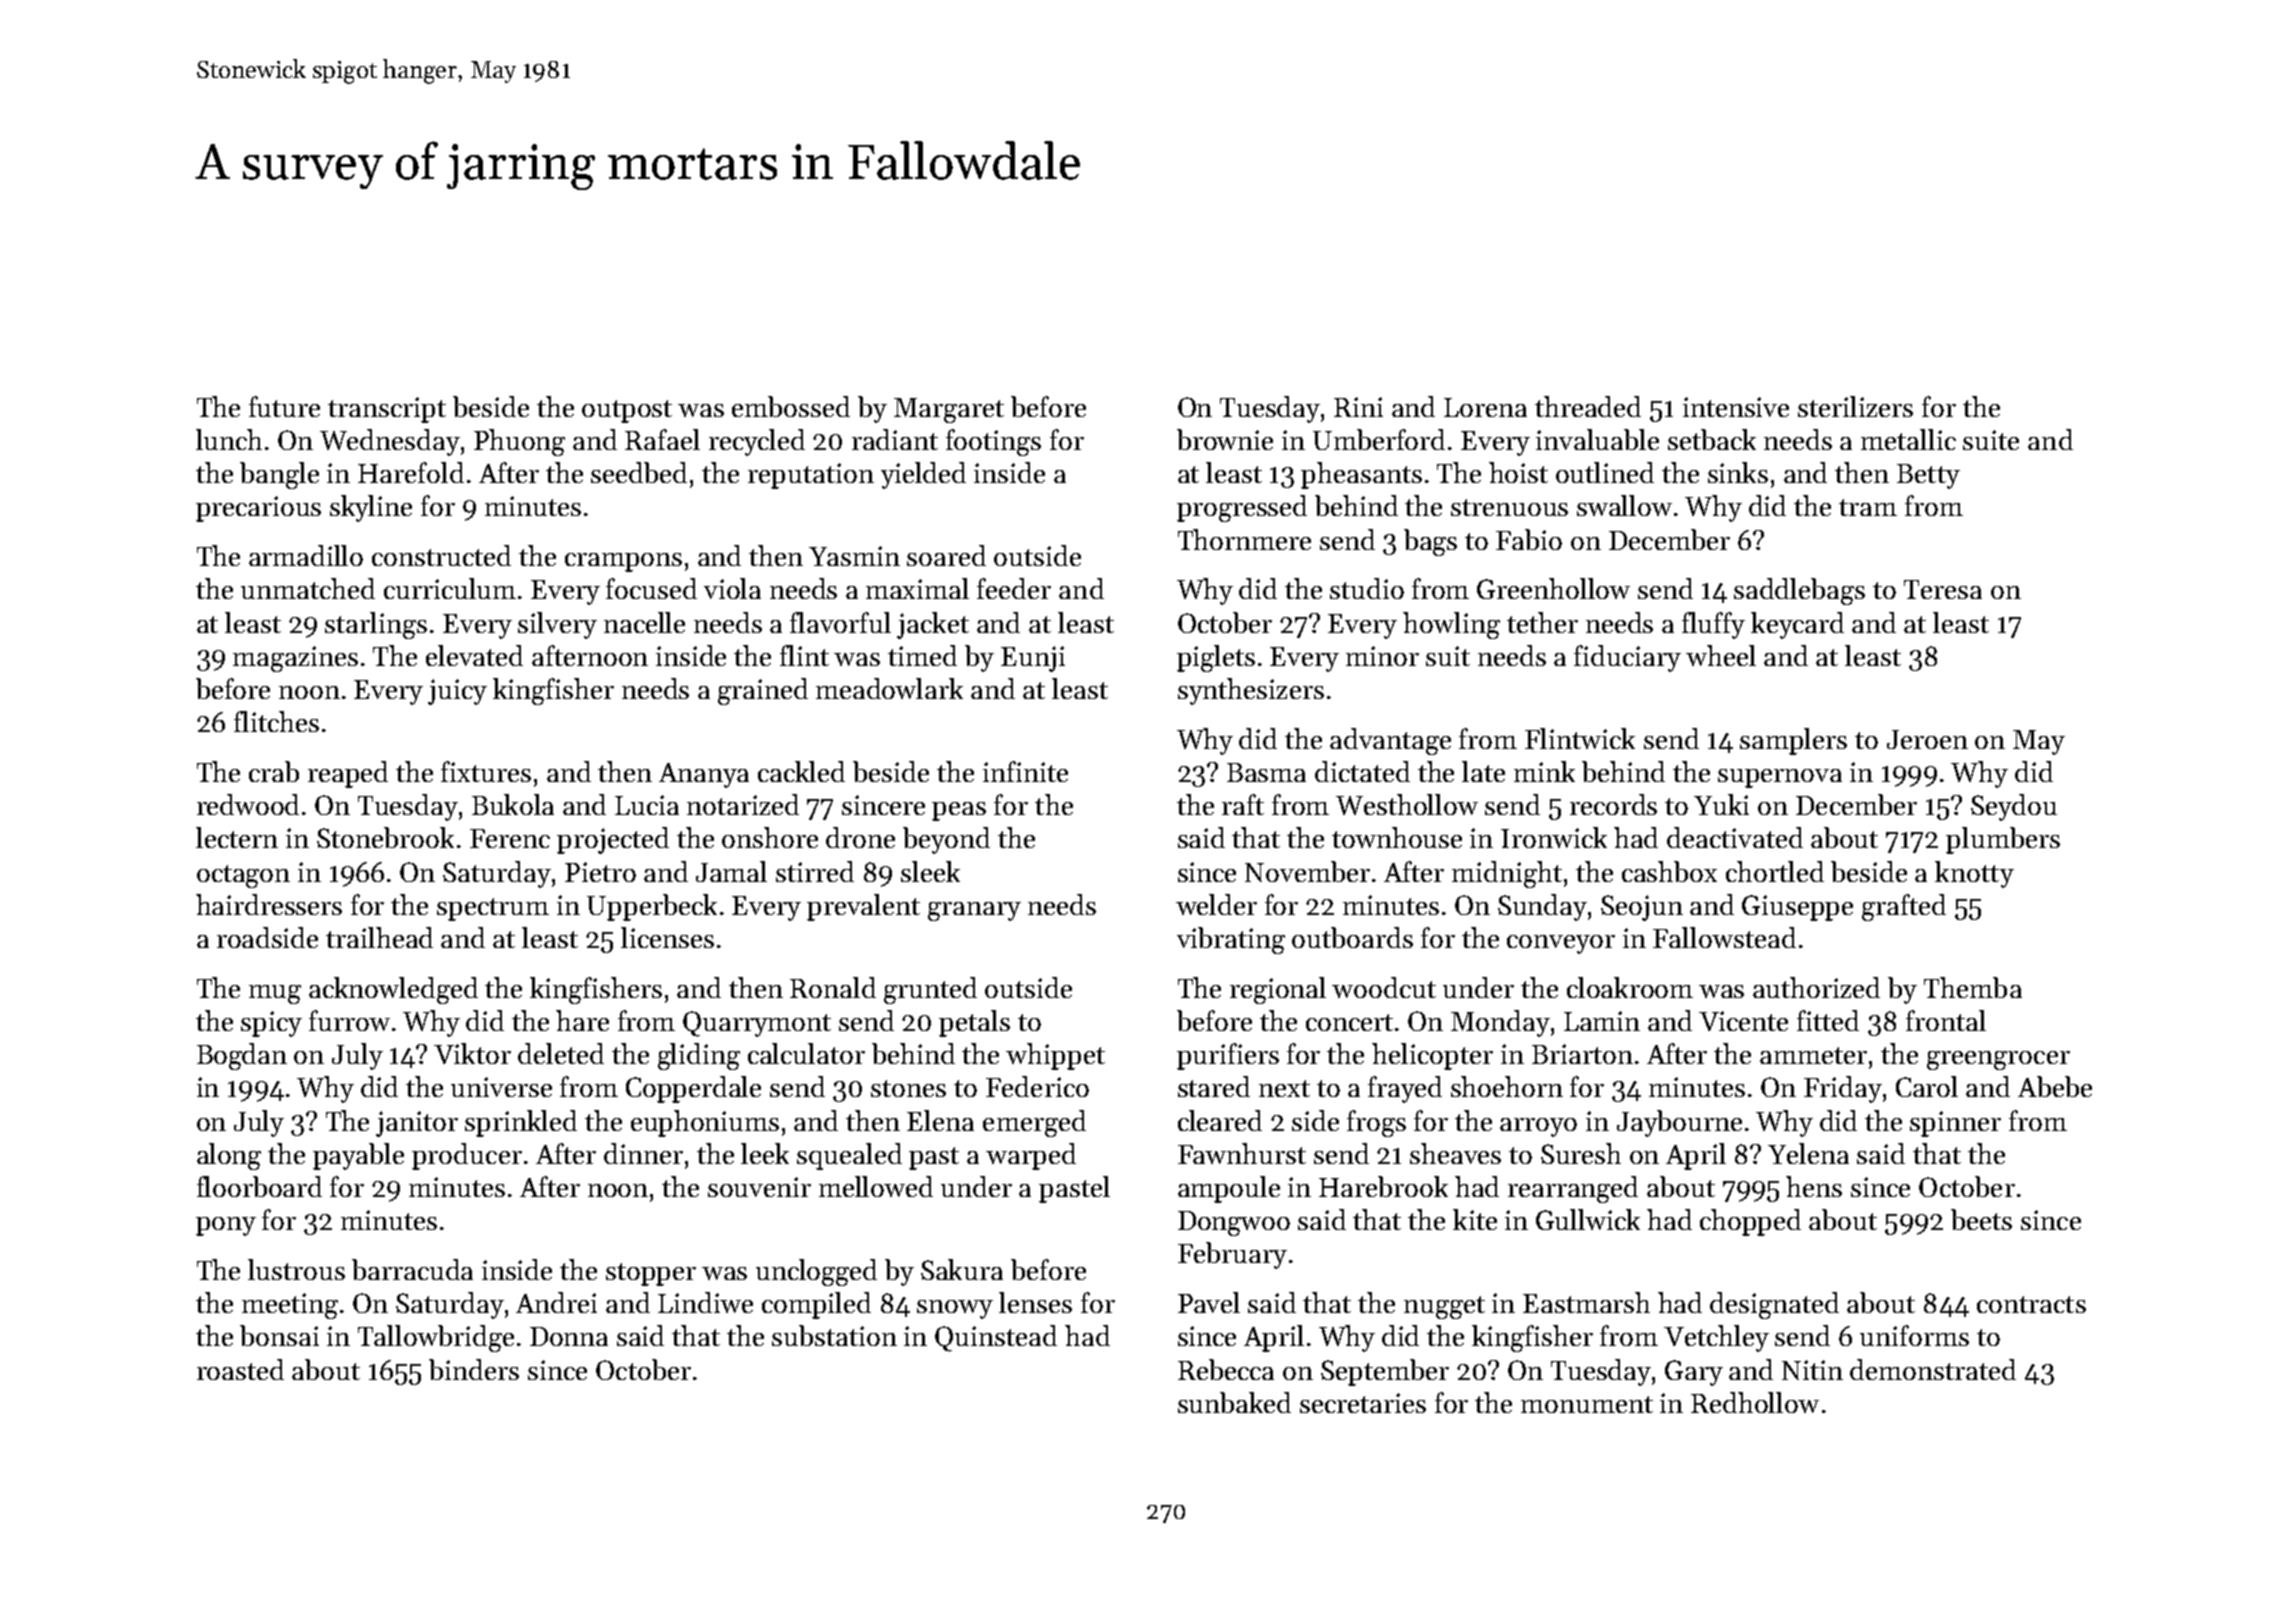 This document has width=2292, height=1620. I want to click on octagon, so click(243, 876).
